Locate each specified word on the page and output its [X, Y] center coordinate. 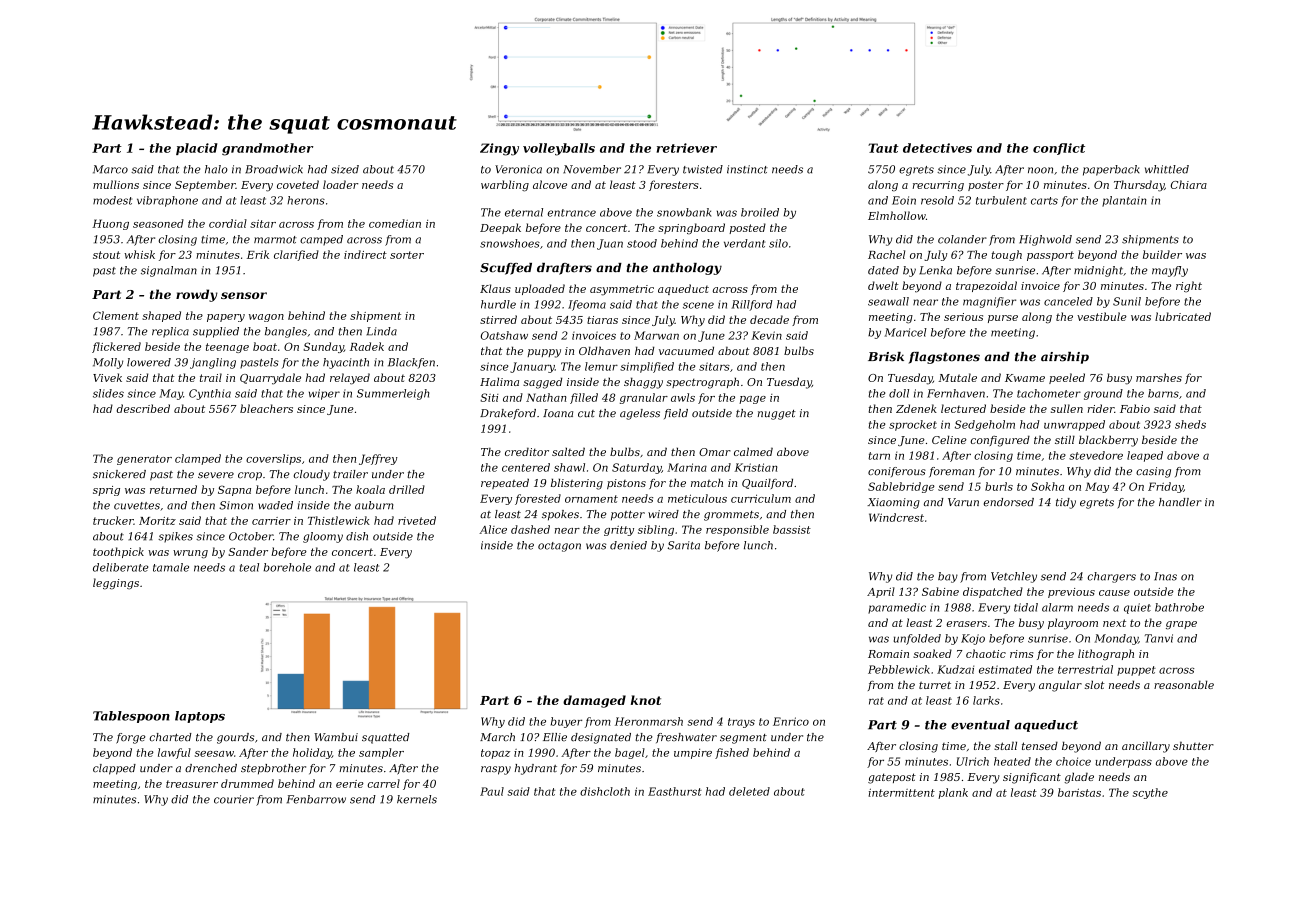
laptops [200, 717]
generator [144, 460]
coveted [298, 184]
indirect [365, 254]
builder [1162, 254]
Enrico [791, 721]
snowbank [684, 212]
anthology [687, 269]
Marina [687, 467]
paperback [1111, 170]
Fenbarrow [316, 799]
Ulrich [973, 761]
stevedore [1096, 455]
